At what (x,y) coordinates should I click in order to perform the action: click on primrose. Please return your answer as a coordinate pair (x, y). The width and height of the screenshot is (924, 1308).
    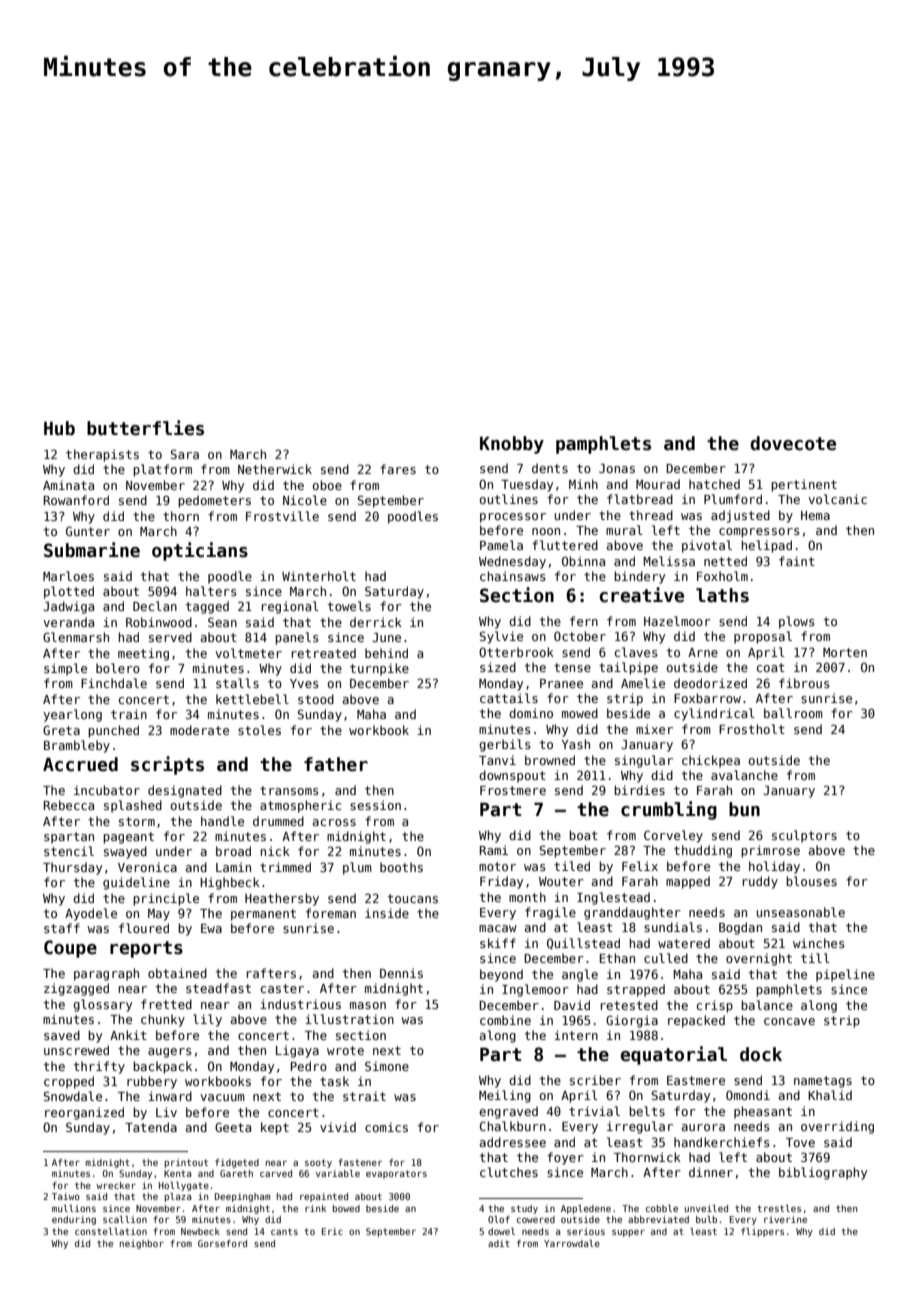
    Looking at the image, I should click on (770, 851).
